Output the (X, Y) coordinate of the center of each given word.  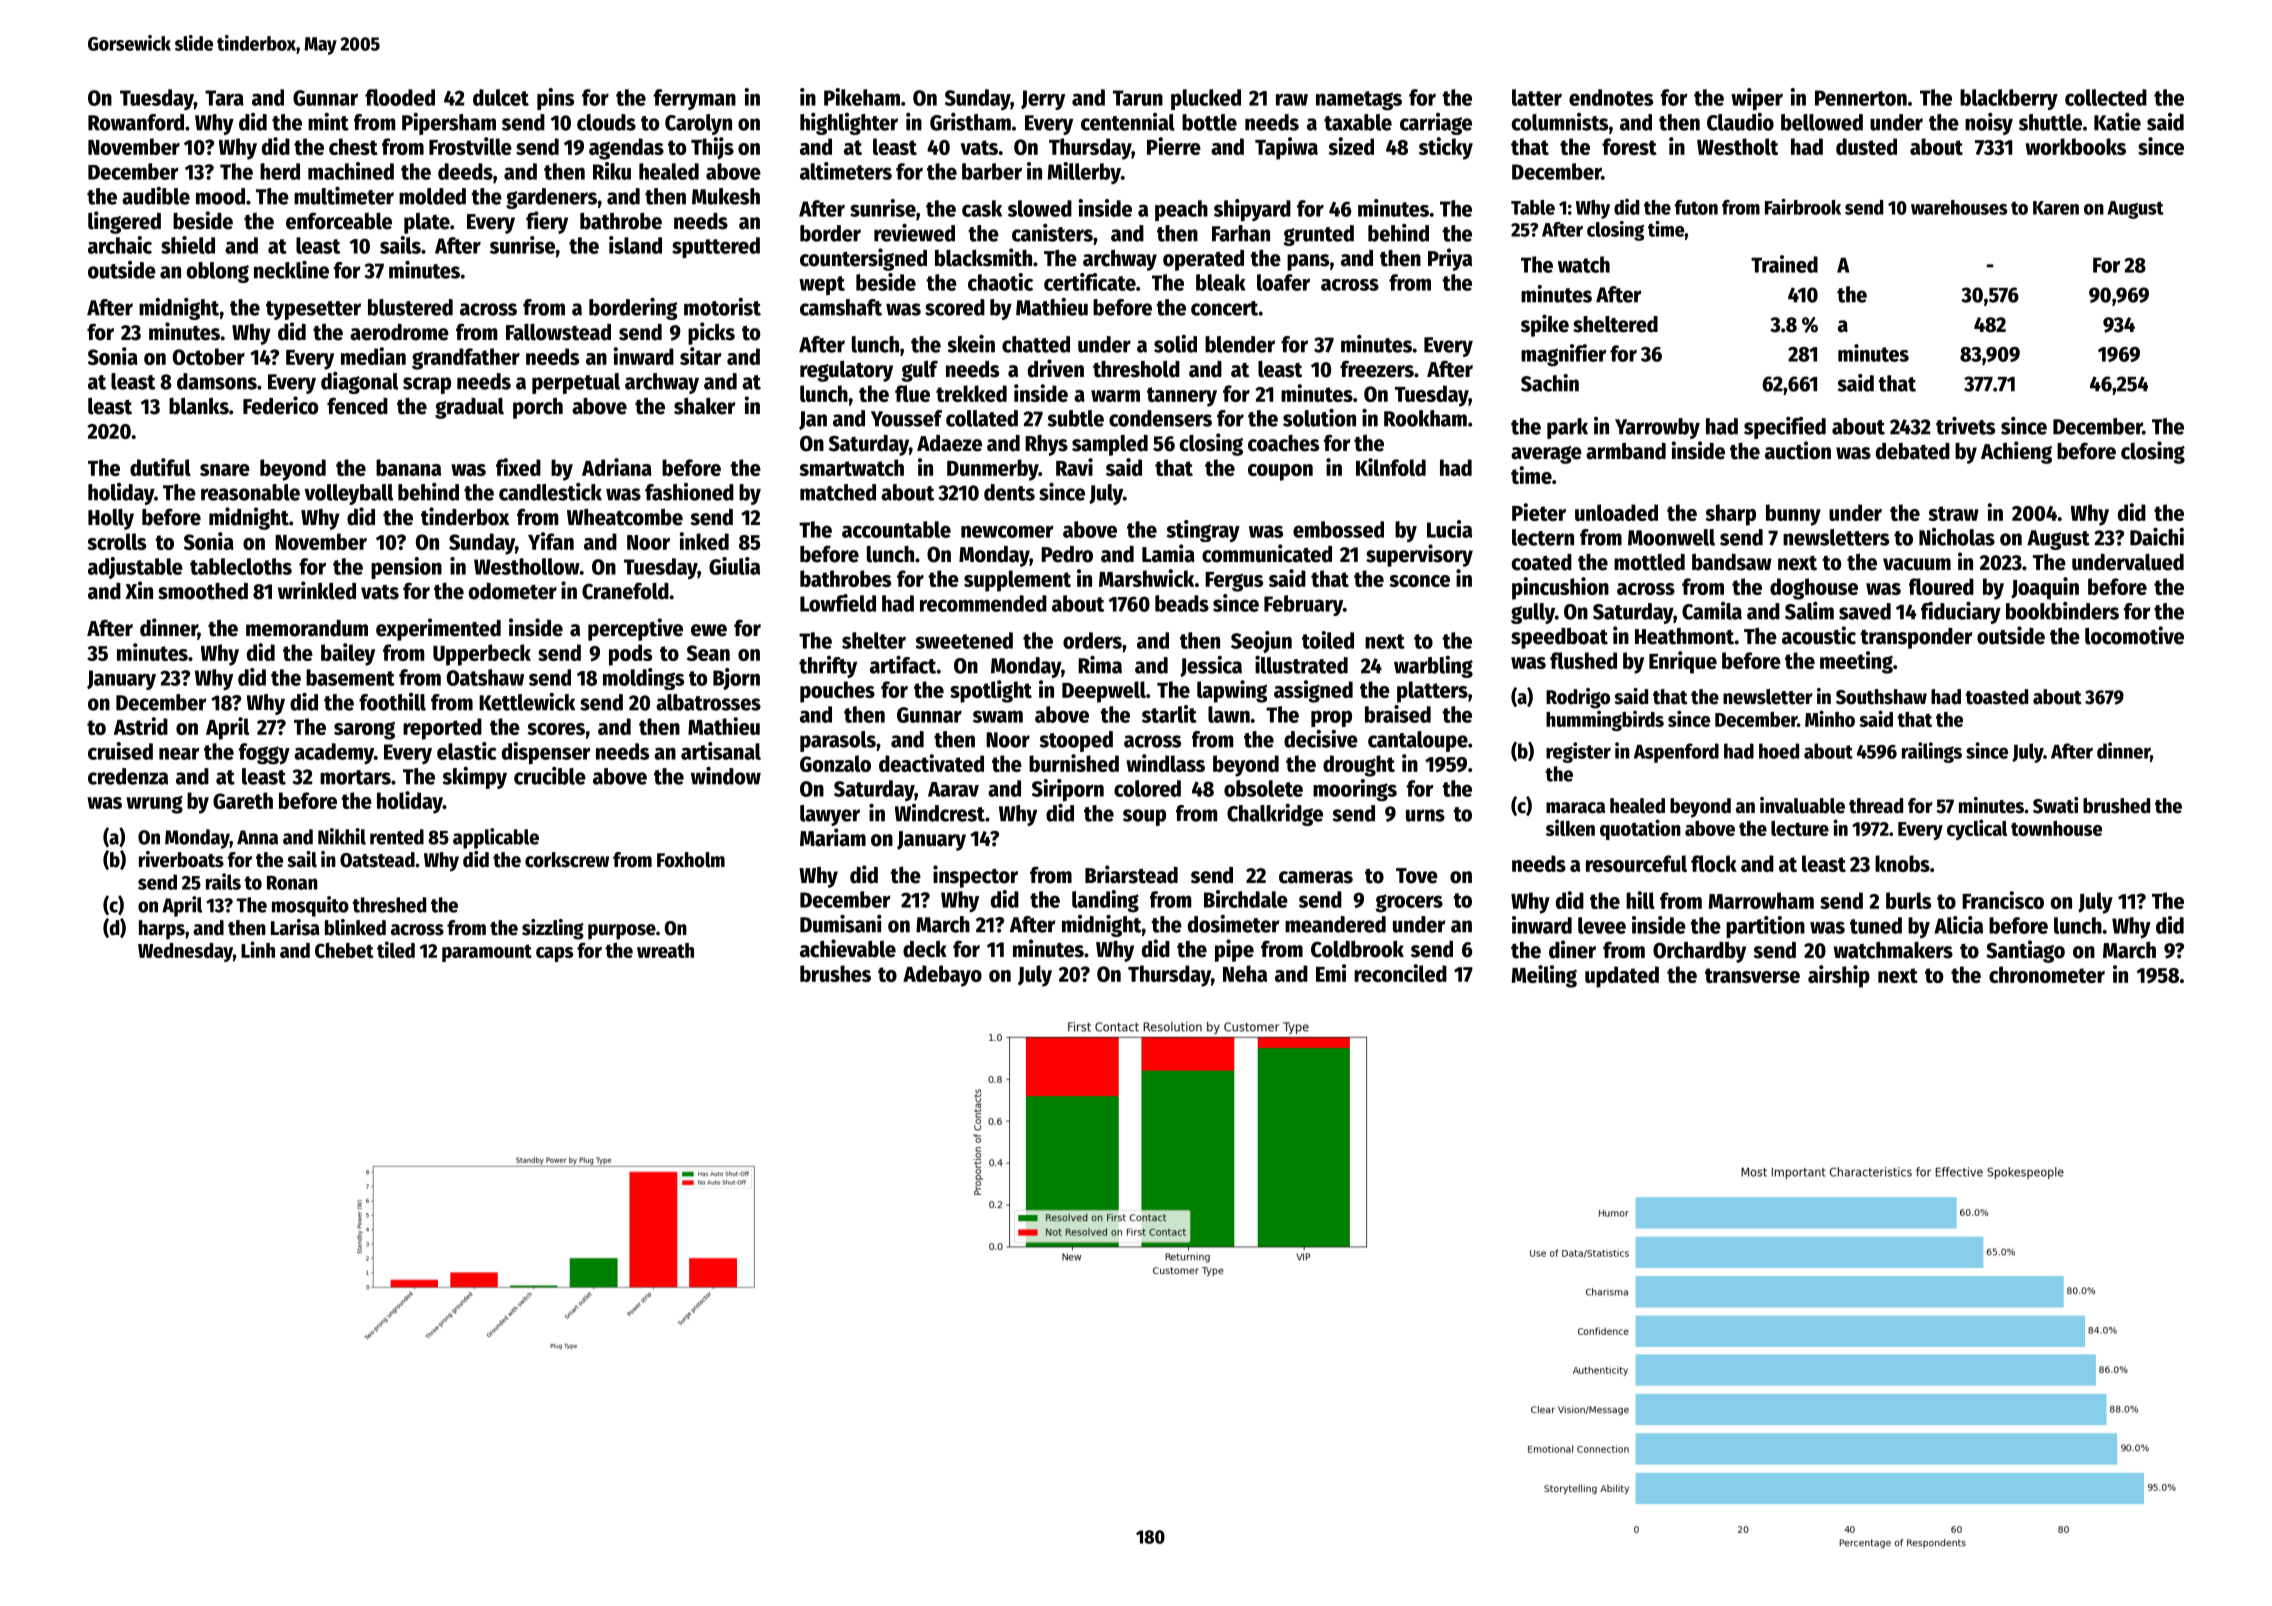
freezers (1377, 369)
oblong (217, 272)
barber (992, 171)
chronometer (2047, 974)
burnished (1074, 763)
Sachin (1550, 383)
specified (1785, 428)
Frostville (470, 146)
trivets (1965, 425)
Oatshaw (485, 677)
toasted (1996, 697)
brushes (835, 973)
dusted (1866, 146)
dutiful (160, 467)
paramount (487, 953)
